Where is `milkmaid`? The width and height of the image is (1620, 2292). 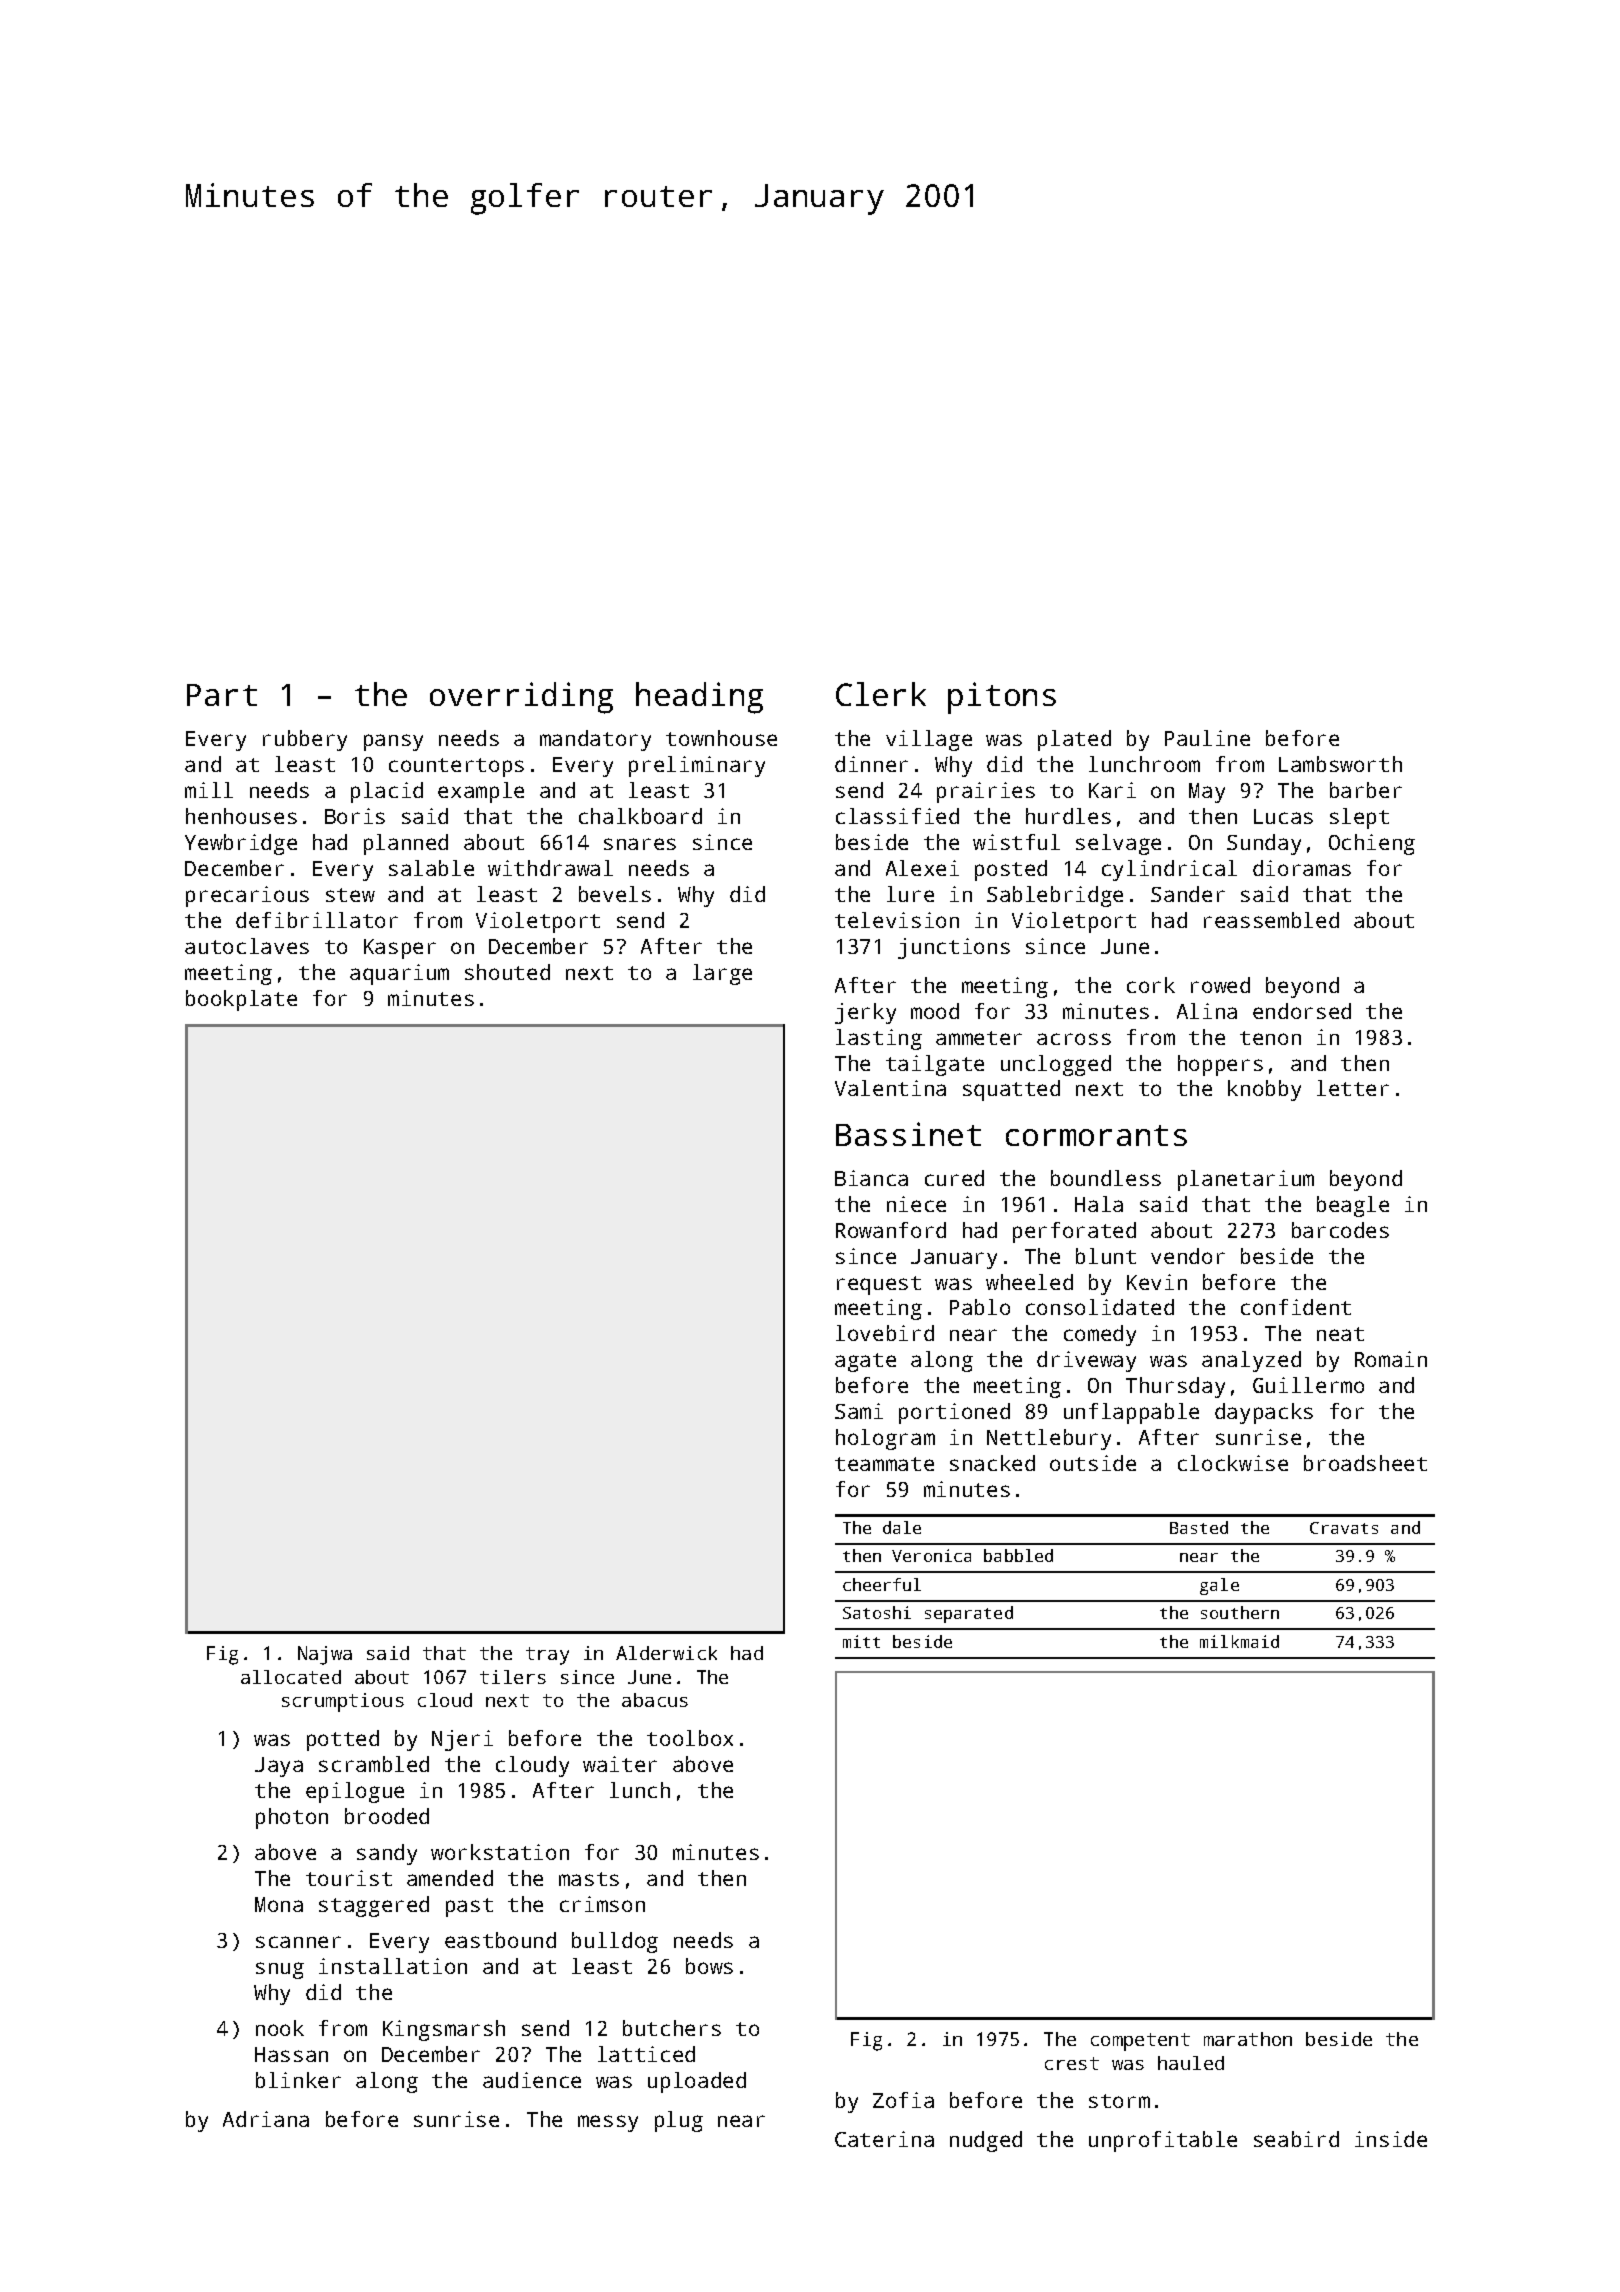
milkmaid is located at coordinates (1239, 1641).
